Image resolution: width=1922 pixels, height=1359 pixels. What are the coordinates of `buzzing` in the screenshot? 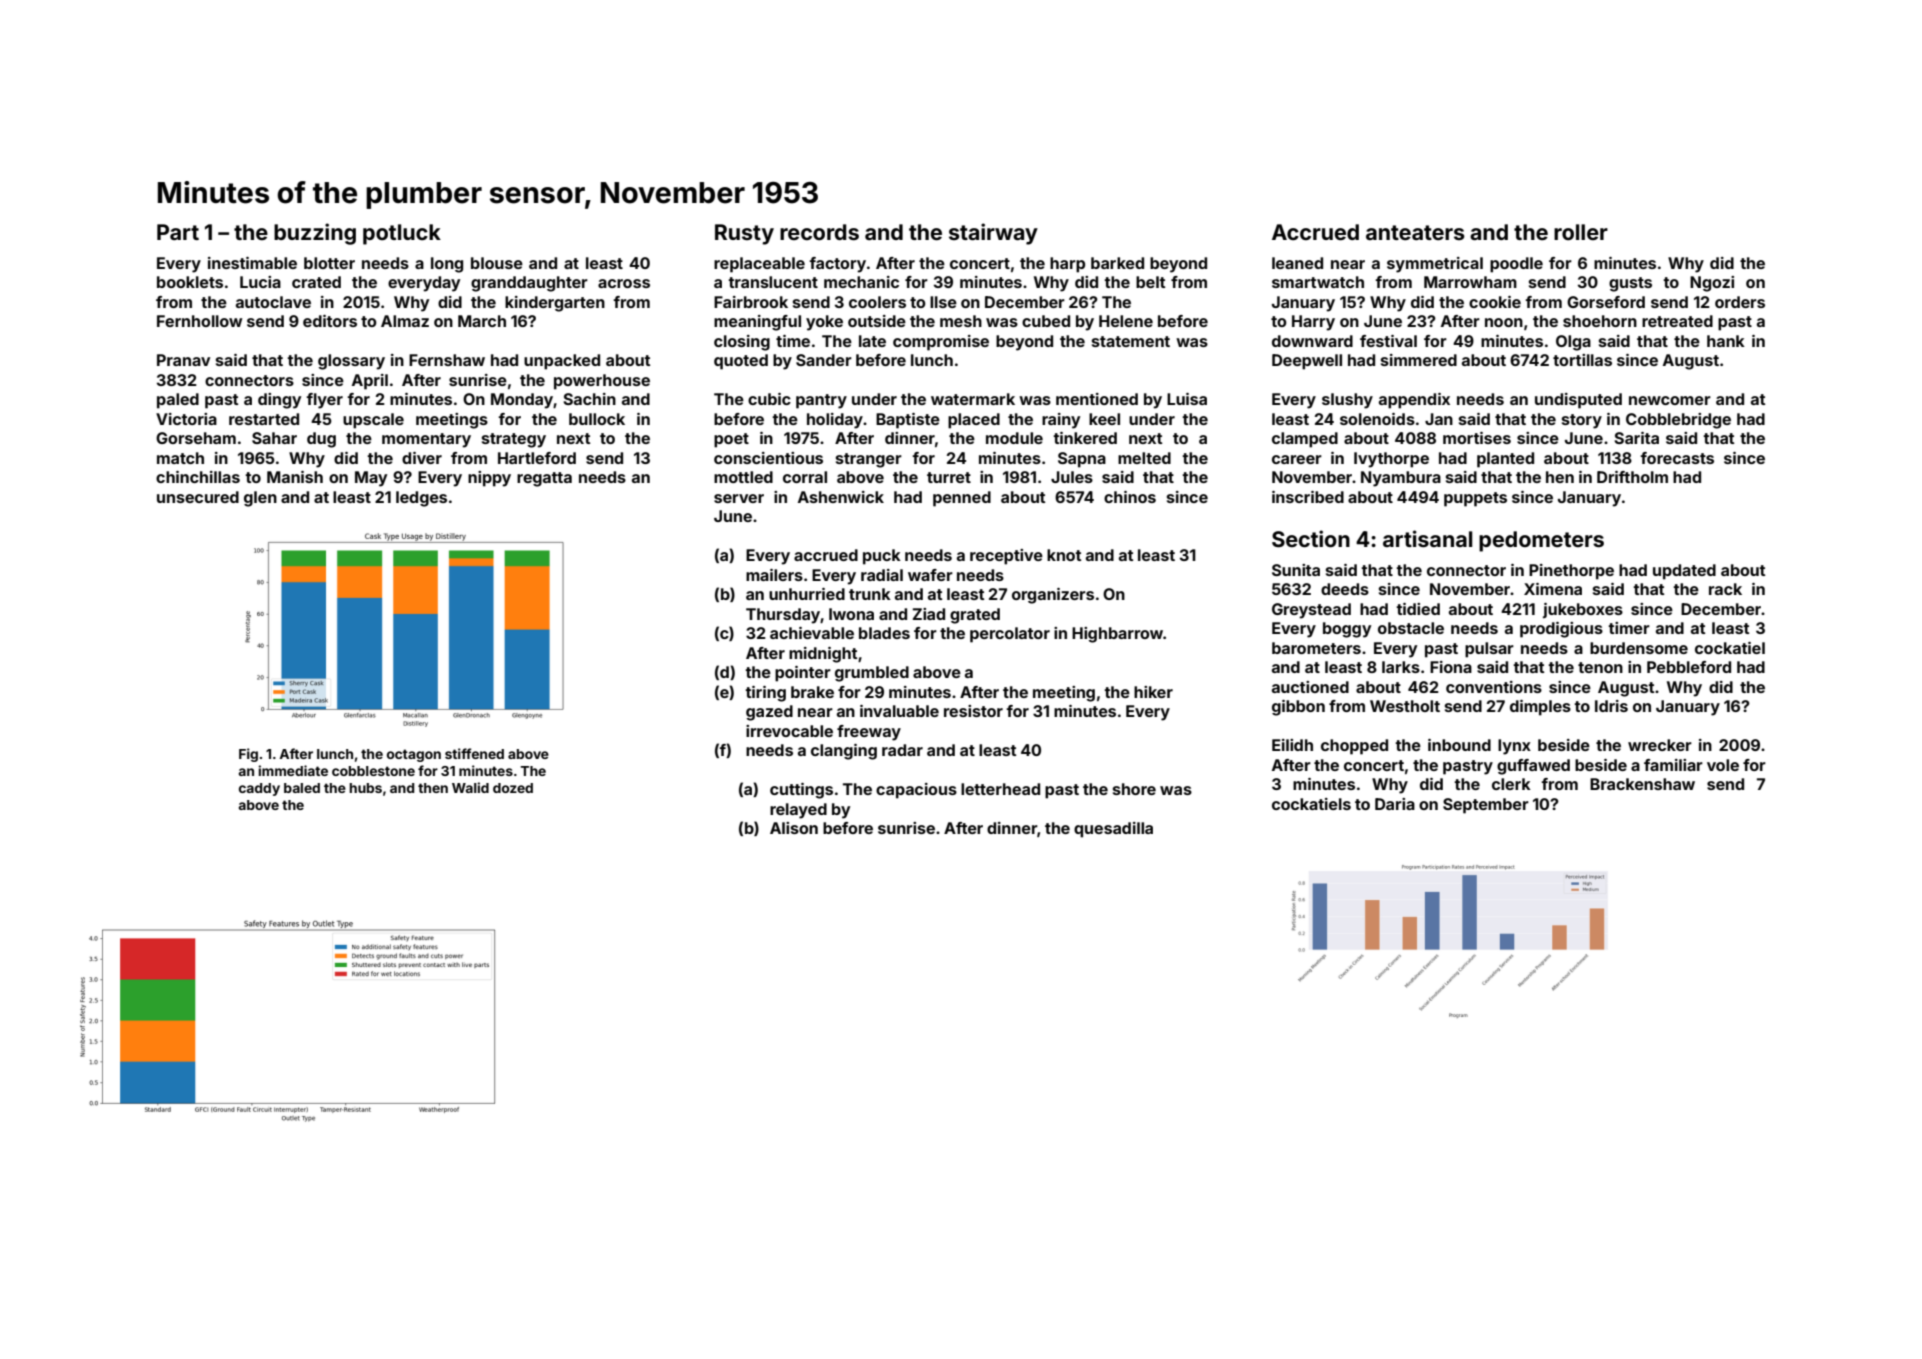 It's located at (315, 234).
